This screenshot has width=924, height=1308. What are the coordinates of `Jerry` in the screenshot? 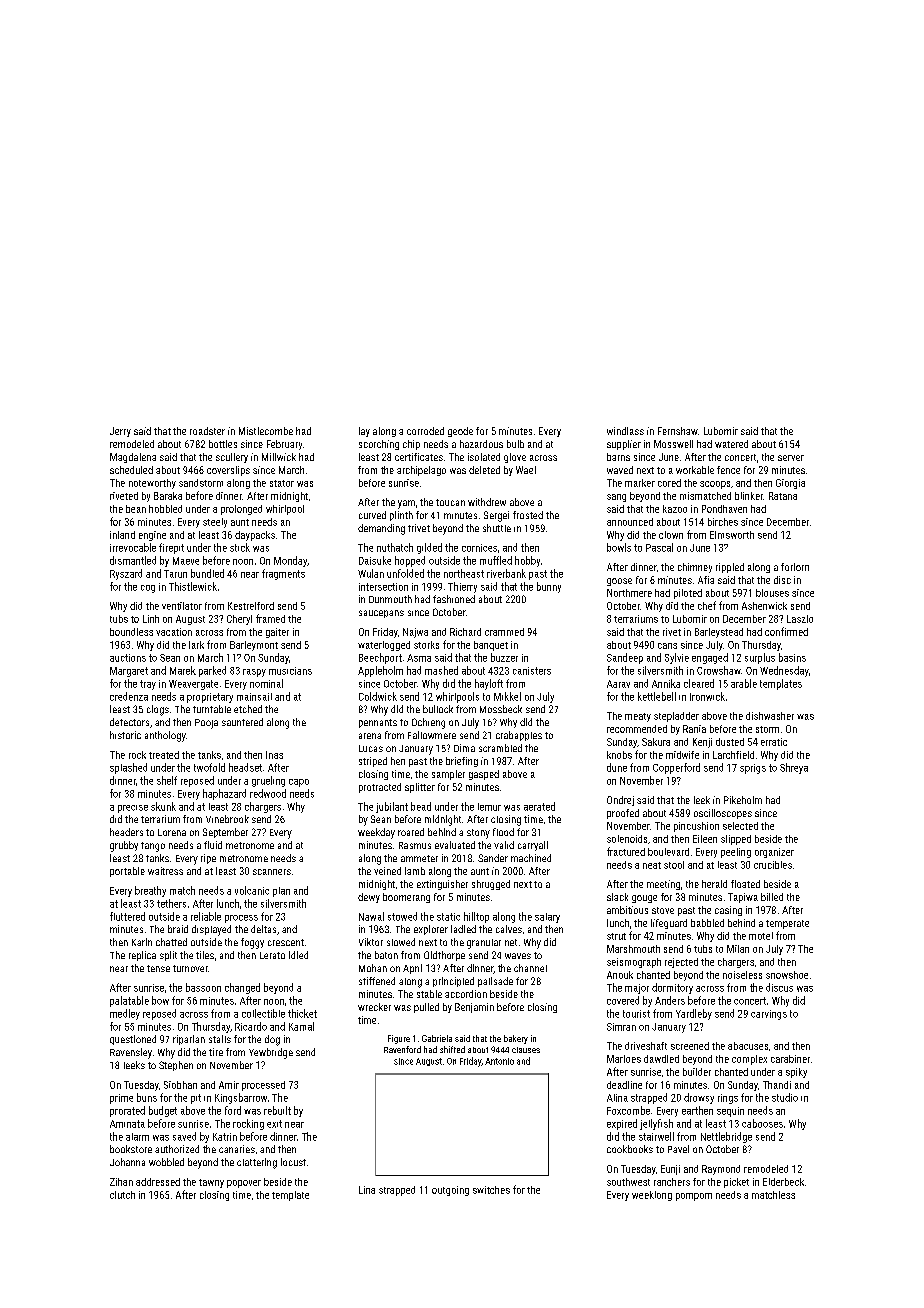 It's located at (120, 432).
